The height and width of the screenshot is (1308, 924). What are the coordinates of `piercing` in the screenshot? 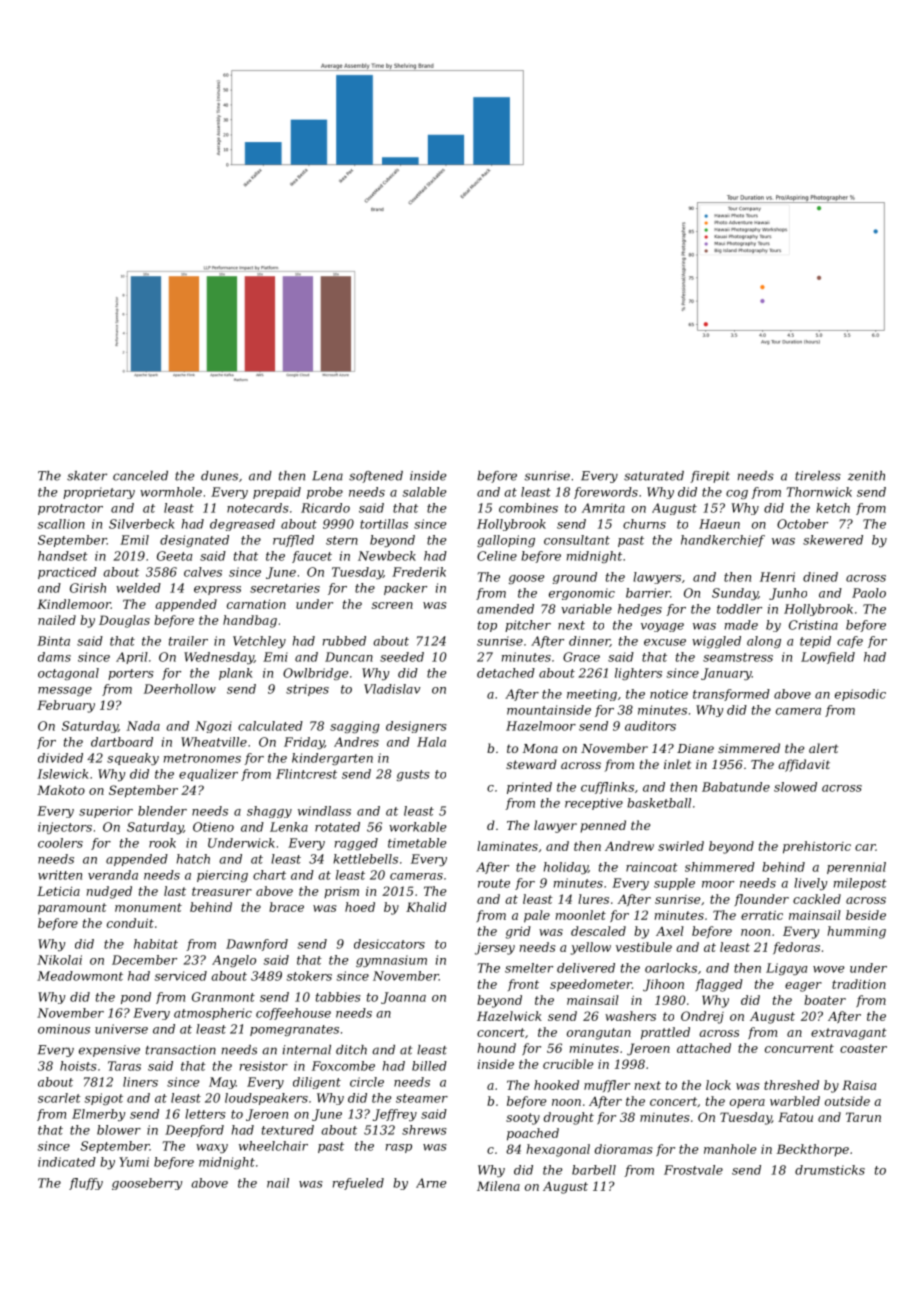 It's located at (222, 876).
